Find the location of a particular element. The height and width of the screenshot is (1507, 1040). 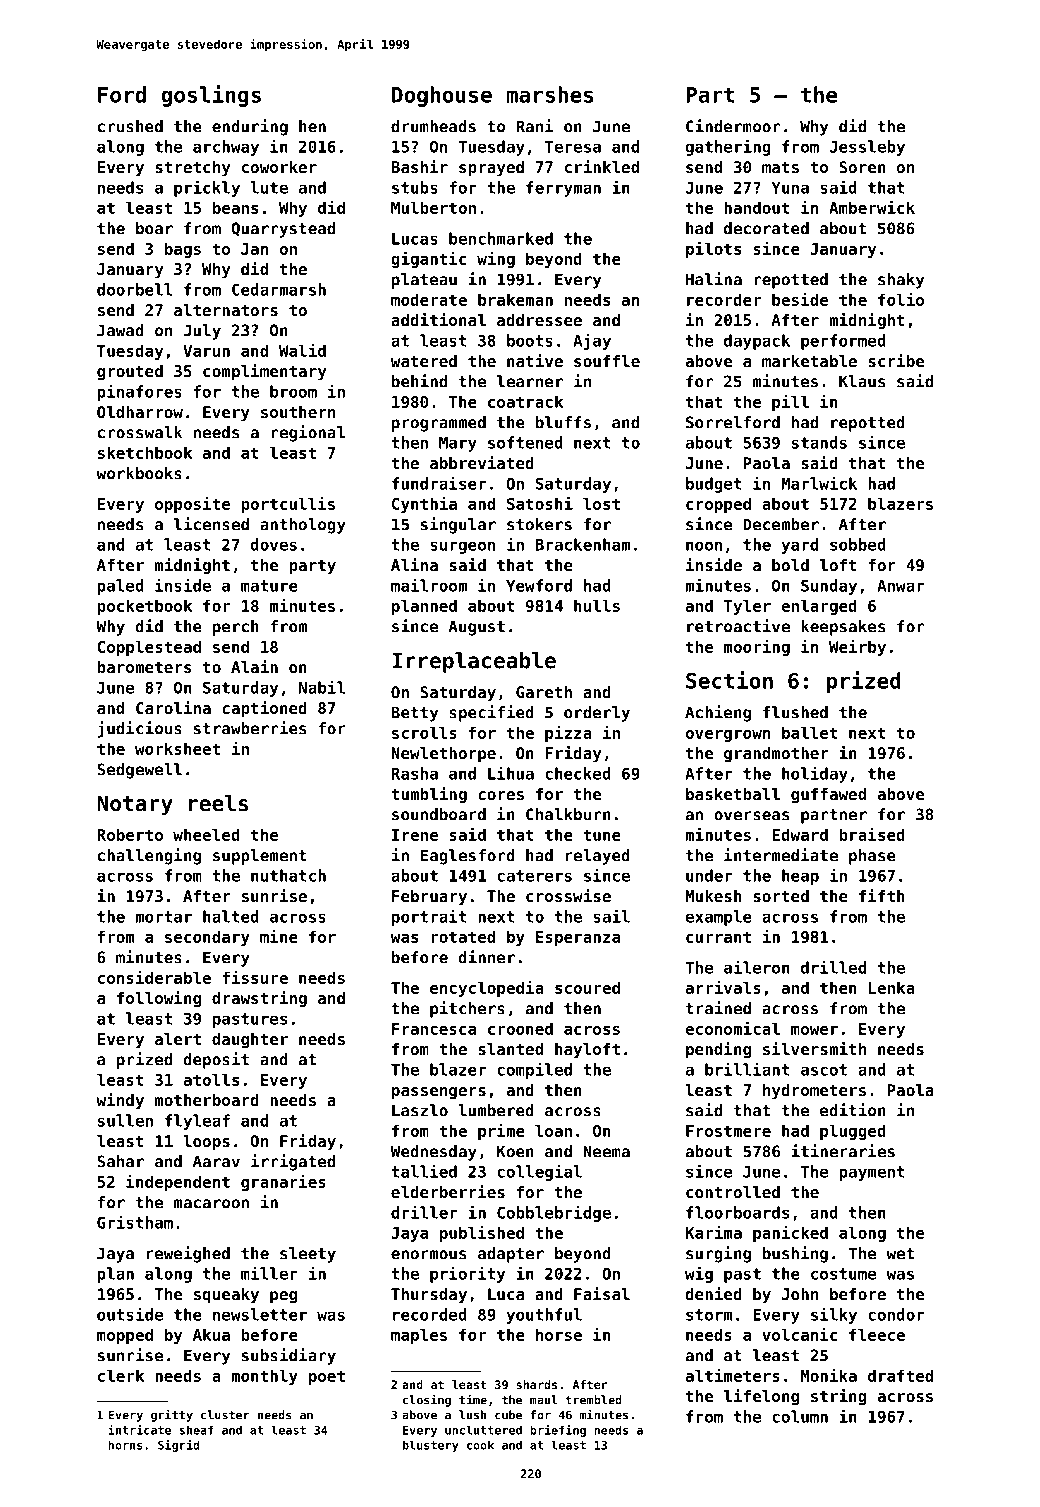

crinkled is located at coordinates (602, 166).
